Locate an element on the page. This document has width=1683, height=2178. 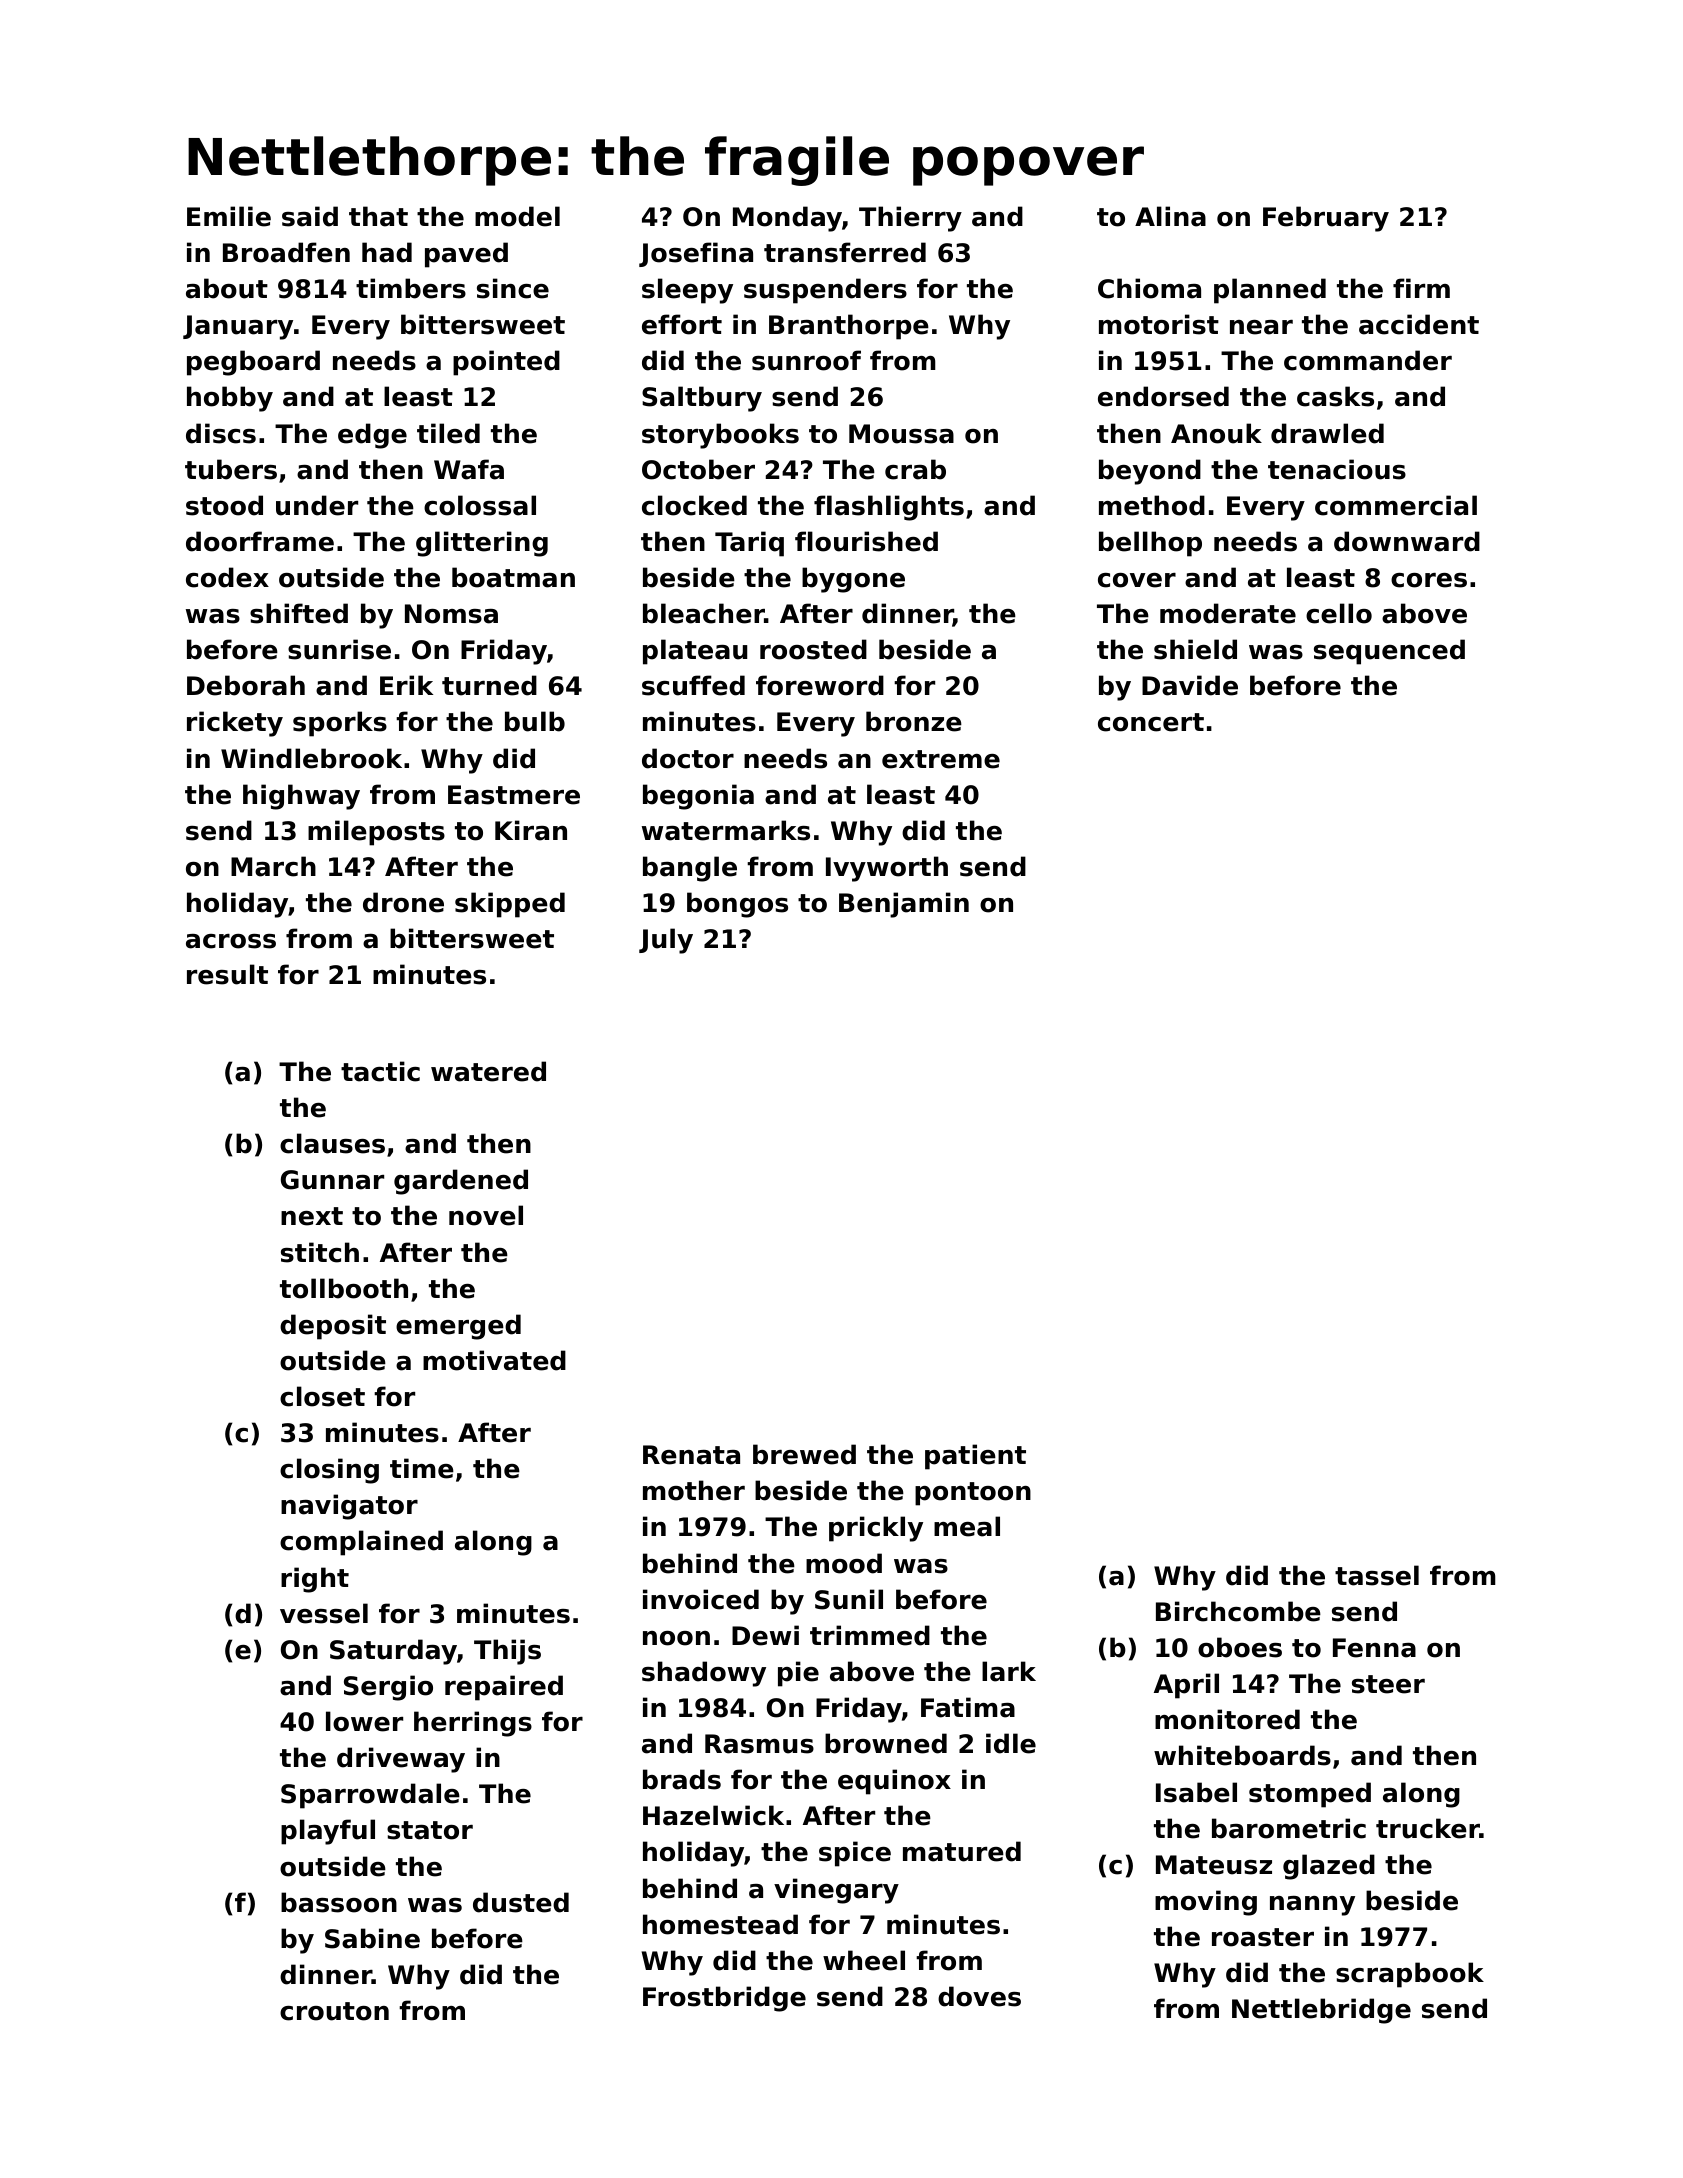
result is located at coordinates (227, 974).
